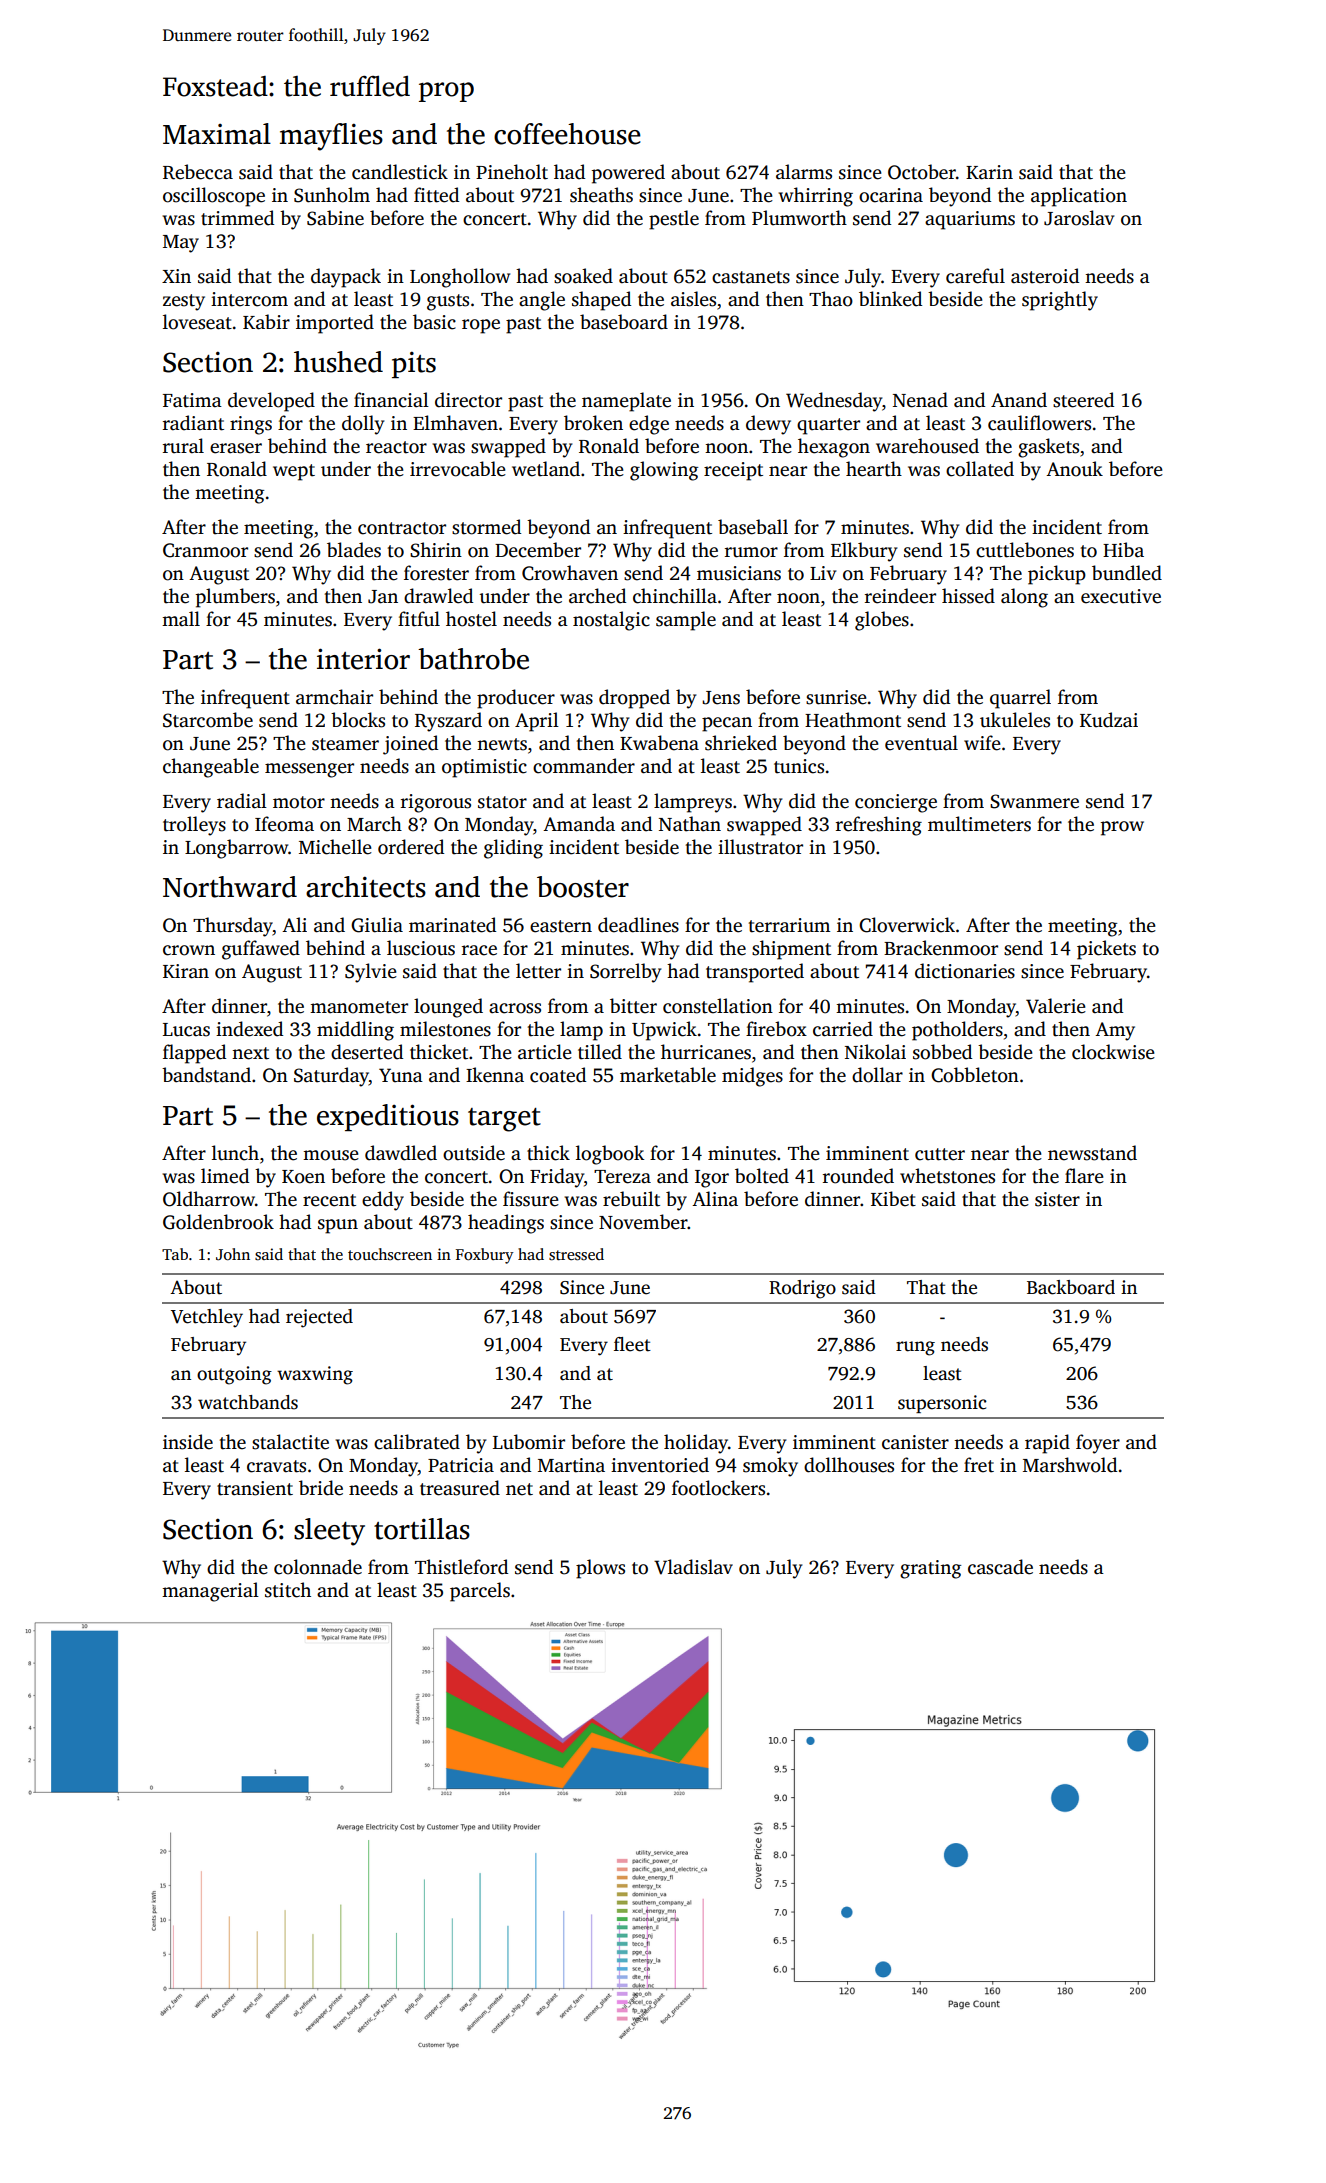 This page has width=1326, height=2183. What do you see at coordinates (762, 1176) in the page?
I see `bolted` at bounding box center [762, 1176].
